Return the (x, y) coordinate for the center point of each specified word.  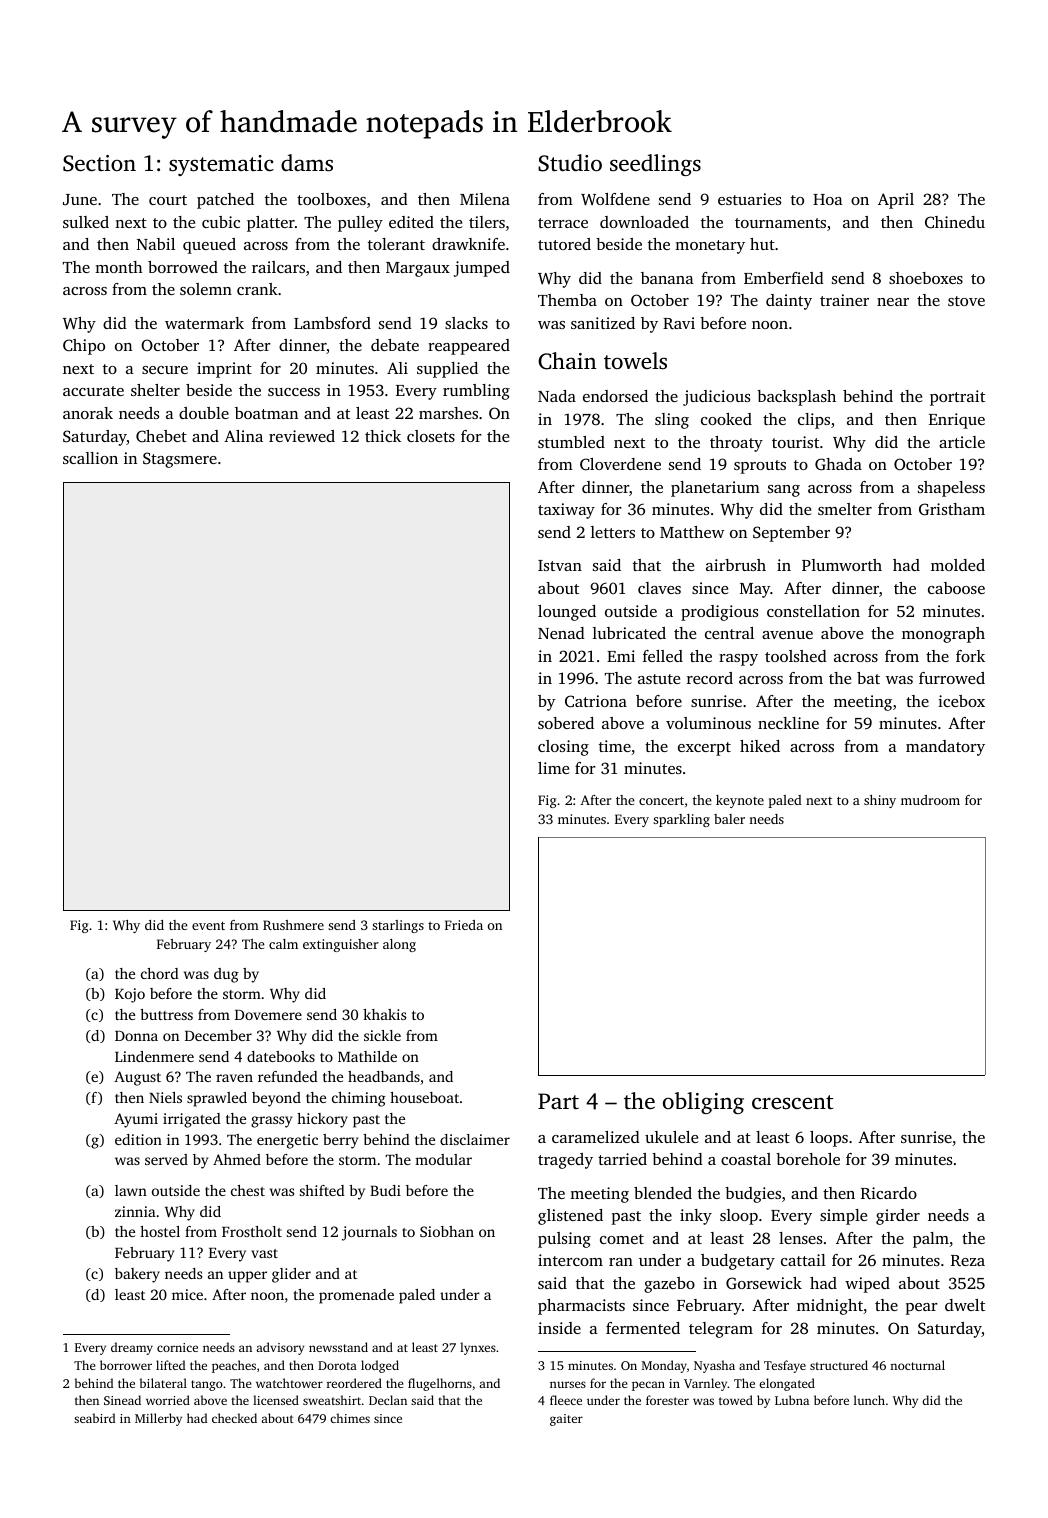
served (166, 1159)
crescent (792, 1102)
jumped (482, 269)
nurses (568, 1384)
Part (558, 1101)
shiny (880, 801)
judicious (716, 398)
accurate (93, 391)
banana (667, 278)
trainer (844, 300)
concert (661, 801)
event (208, 926)
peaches (234, 1366)
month (118, 267)
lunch (869, 1400)
